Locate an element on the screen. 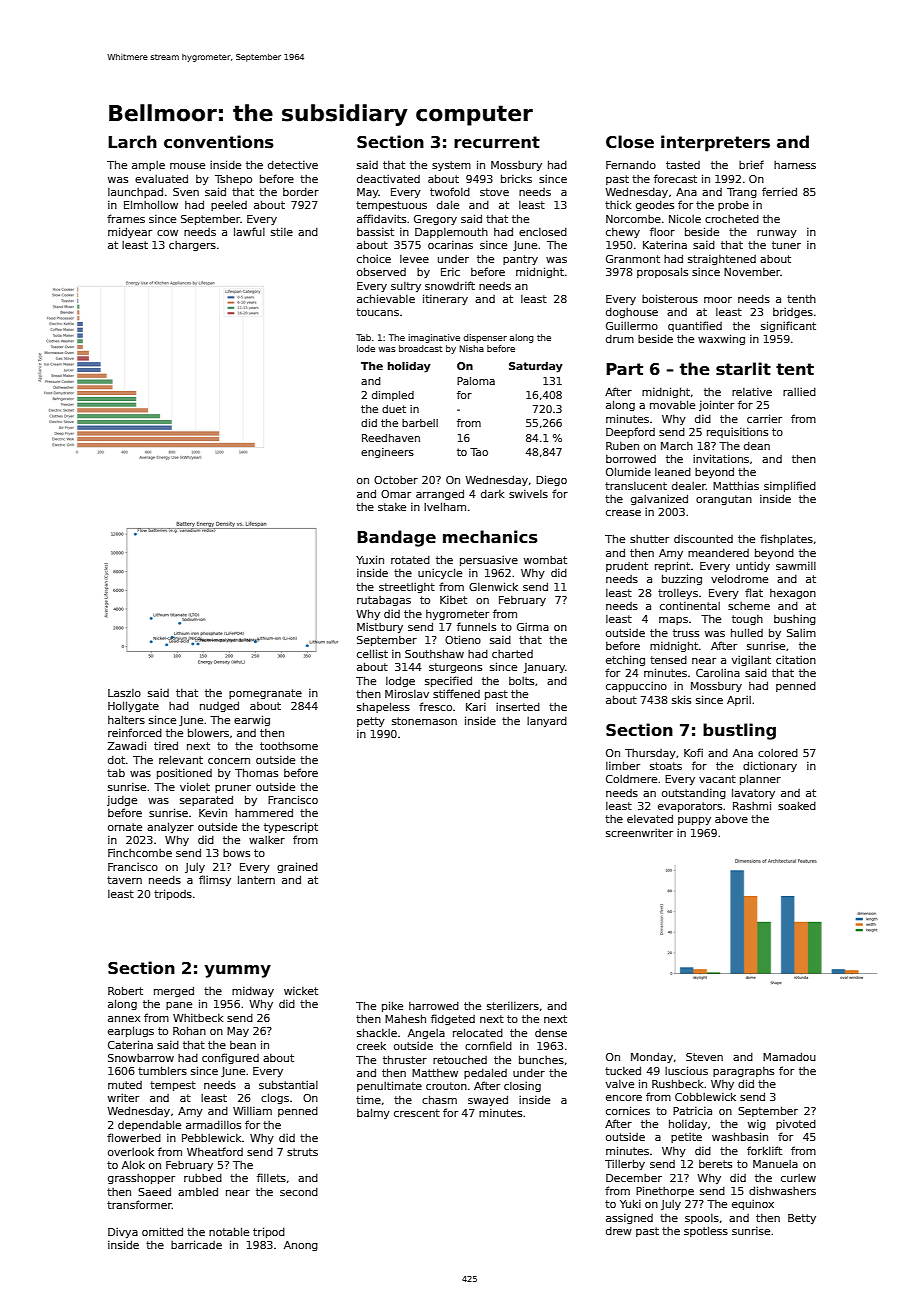 The image size is (924, 1308). shutter is located at coordinates (649, 539).
